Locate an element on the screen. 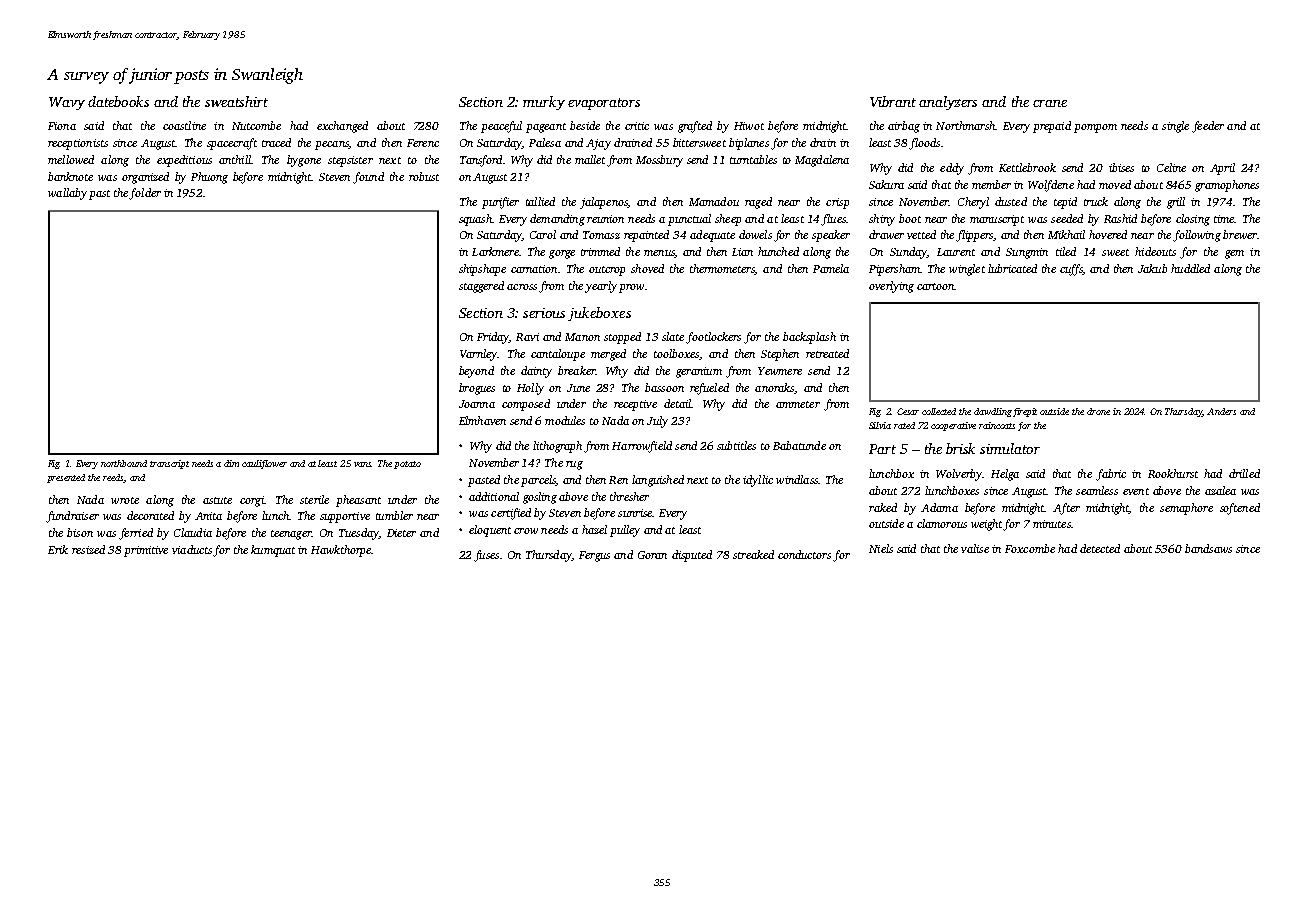 The image size is (1308, 924). staggered is located at coordinates (481, 287).
